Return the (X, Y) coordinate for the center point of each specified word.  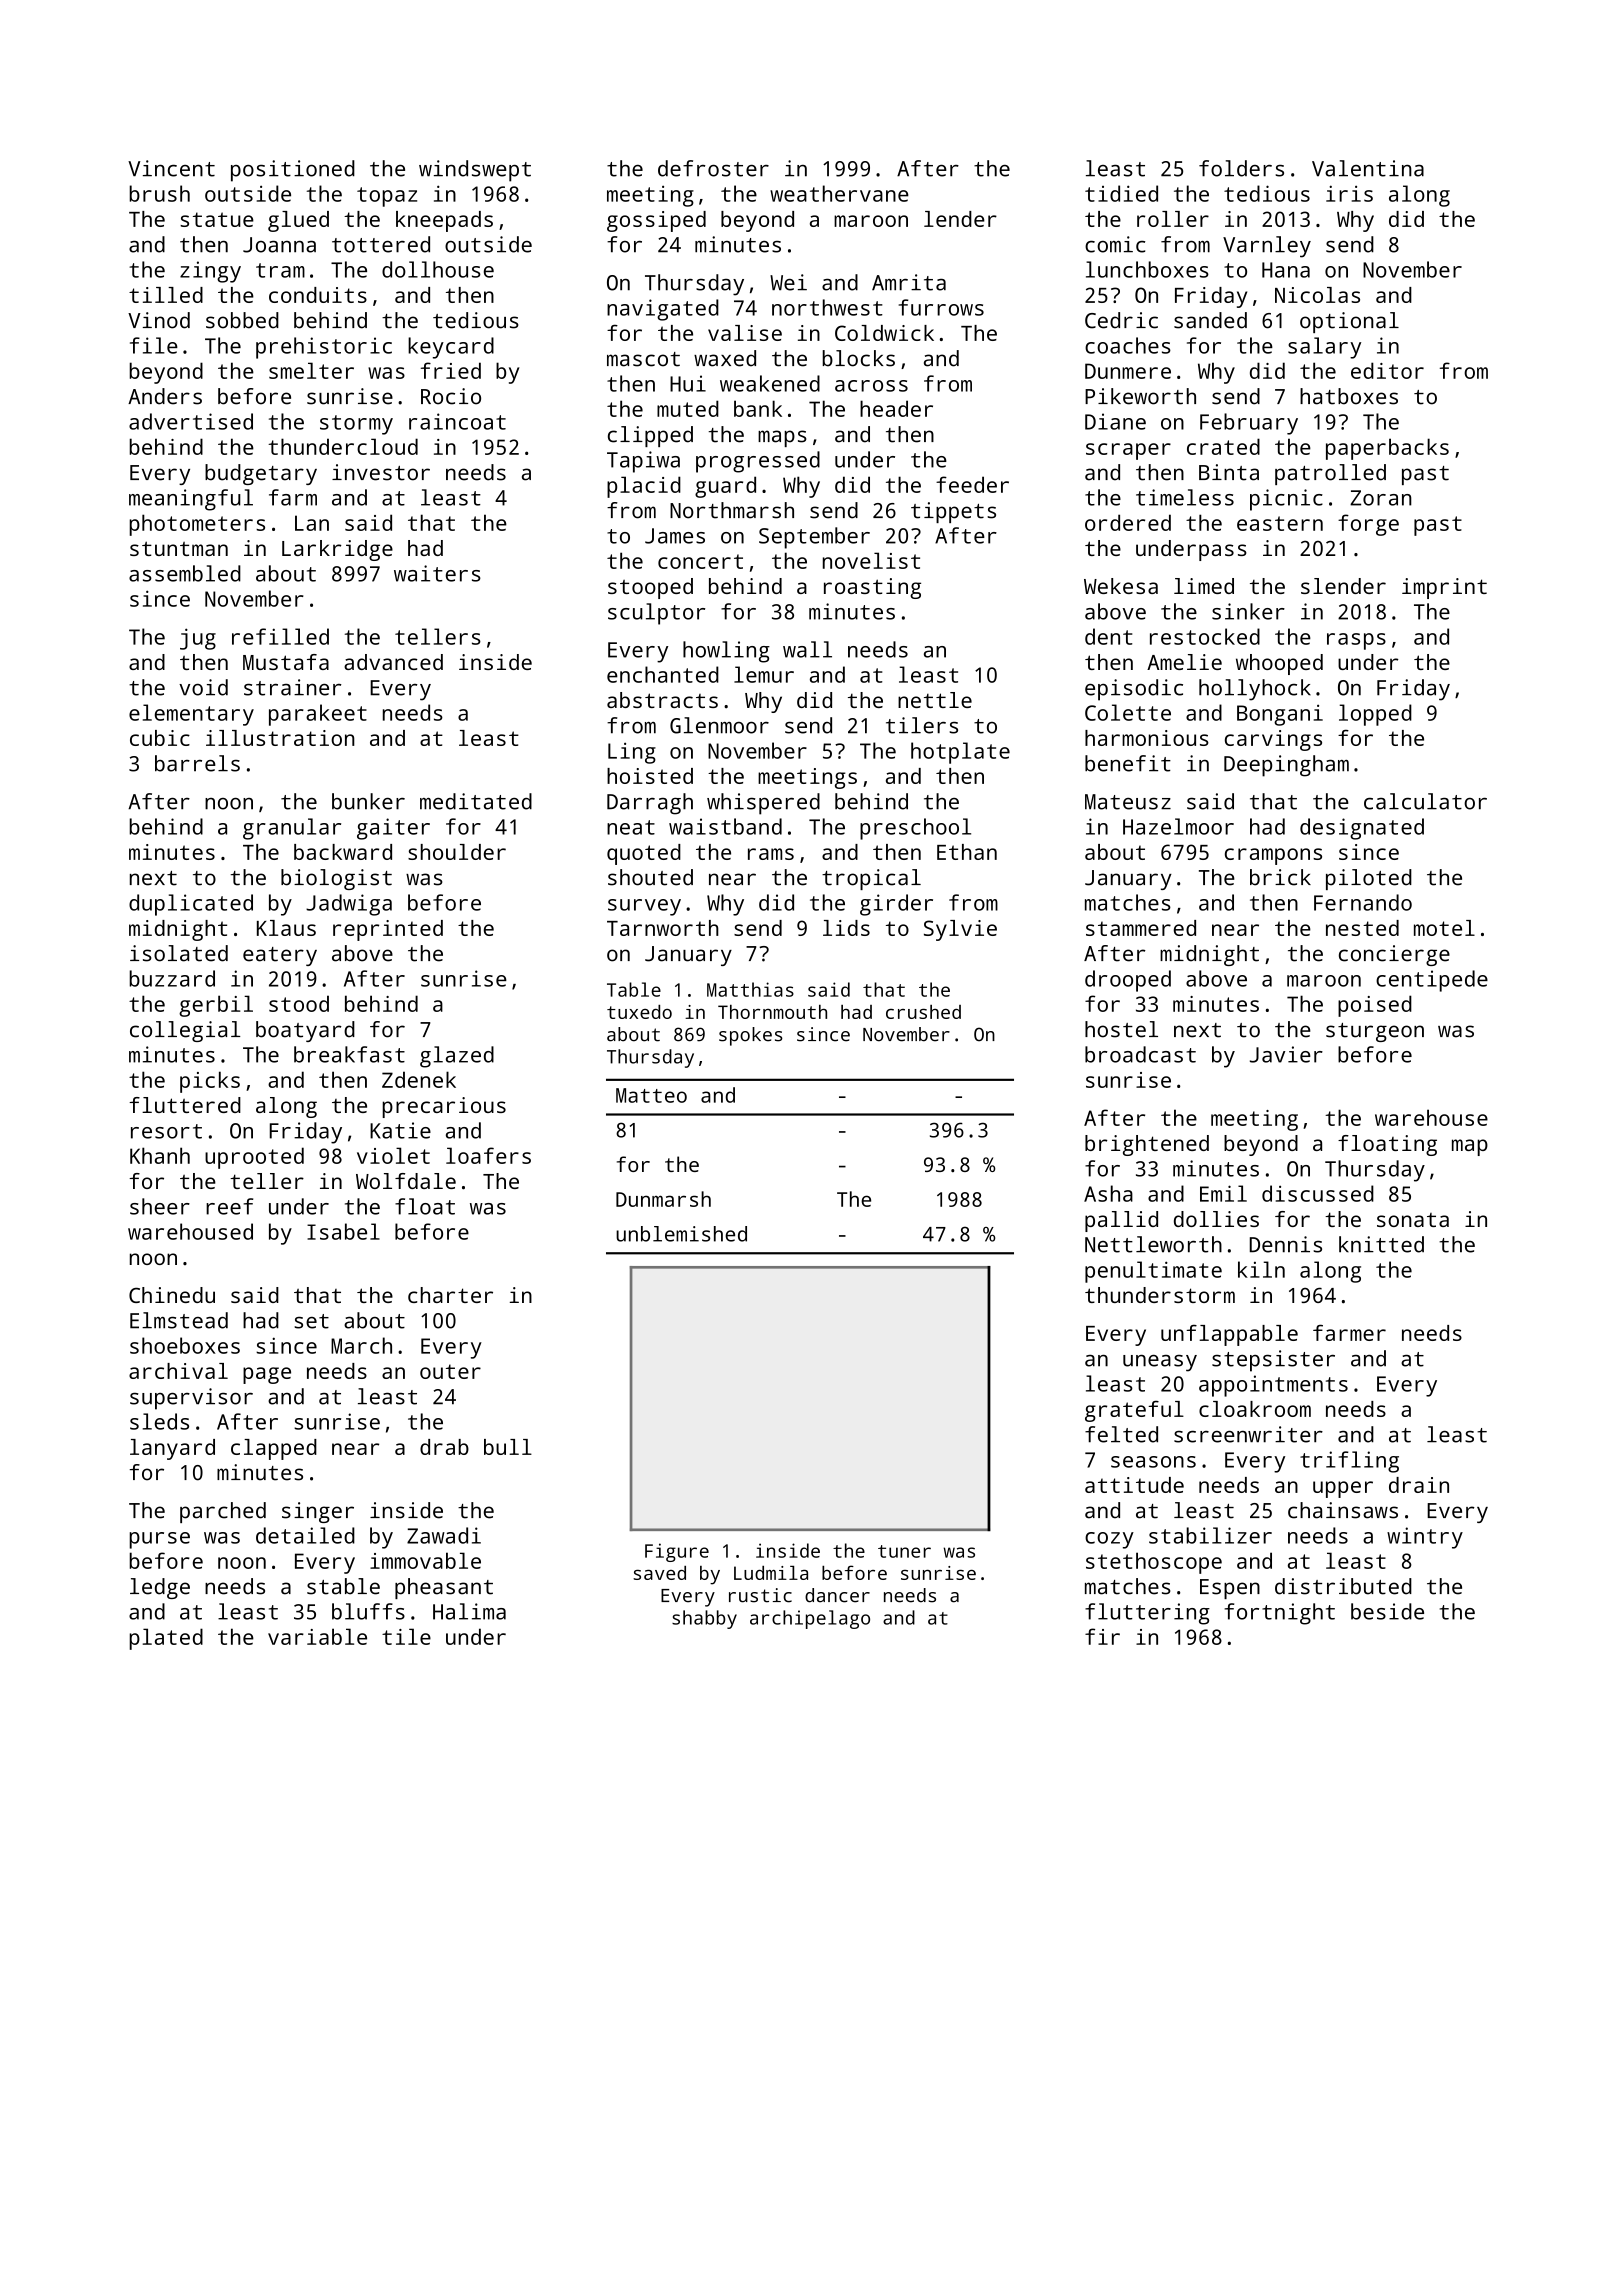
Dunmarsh (663, 1199)
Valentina (1368, 168)
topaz (387, 197)
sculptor (656, 614)
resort (166, 1131)
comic (1115, 244)
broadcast (1140, 1054)
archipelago (810, 1619)
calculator (1425, 801)
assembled (185, 573)
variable (317, 1636)
